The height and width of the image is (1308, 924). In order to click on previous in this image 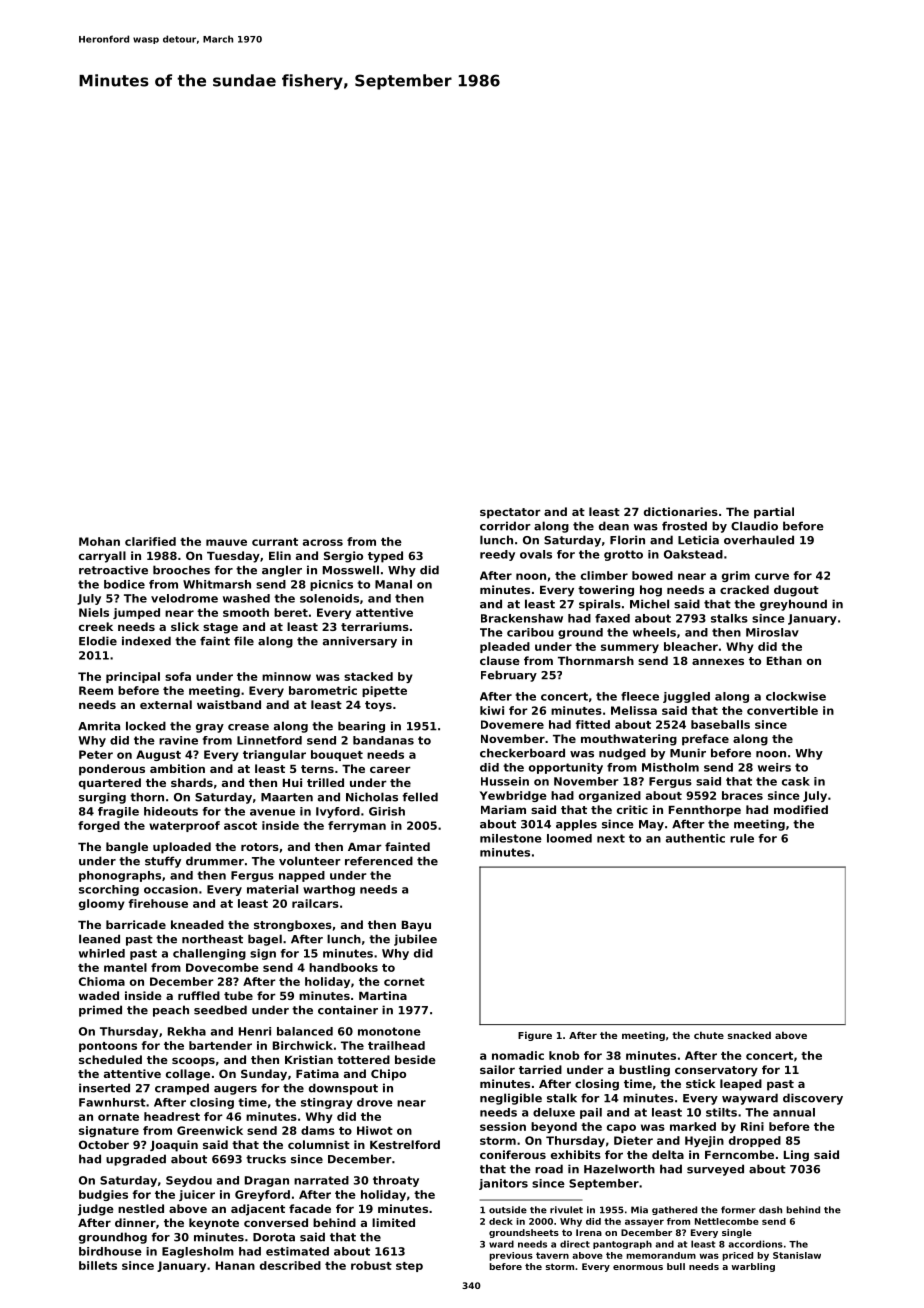, I will do `click(511, 1256)`.
